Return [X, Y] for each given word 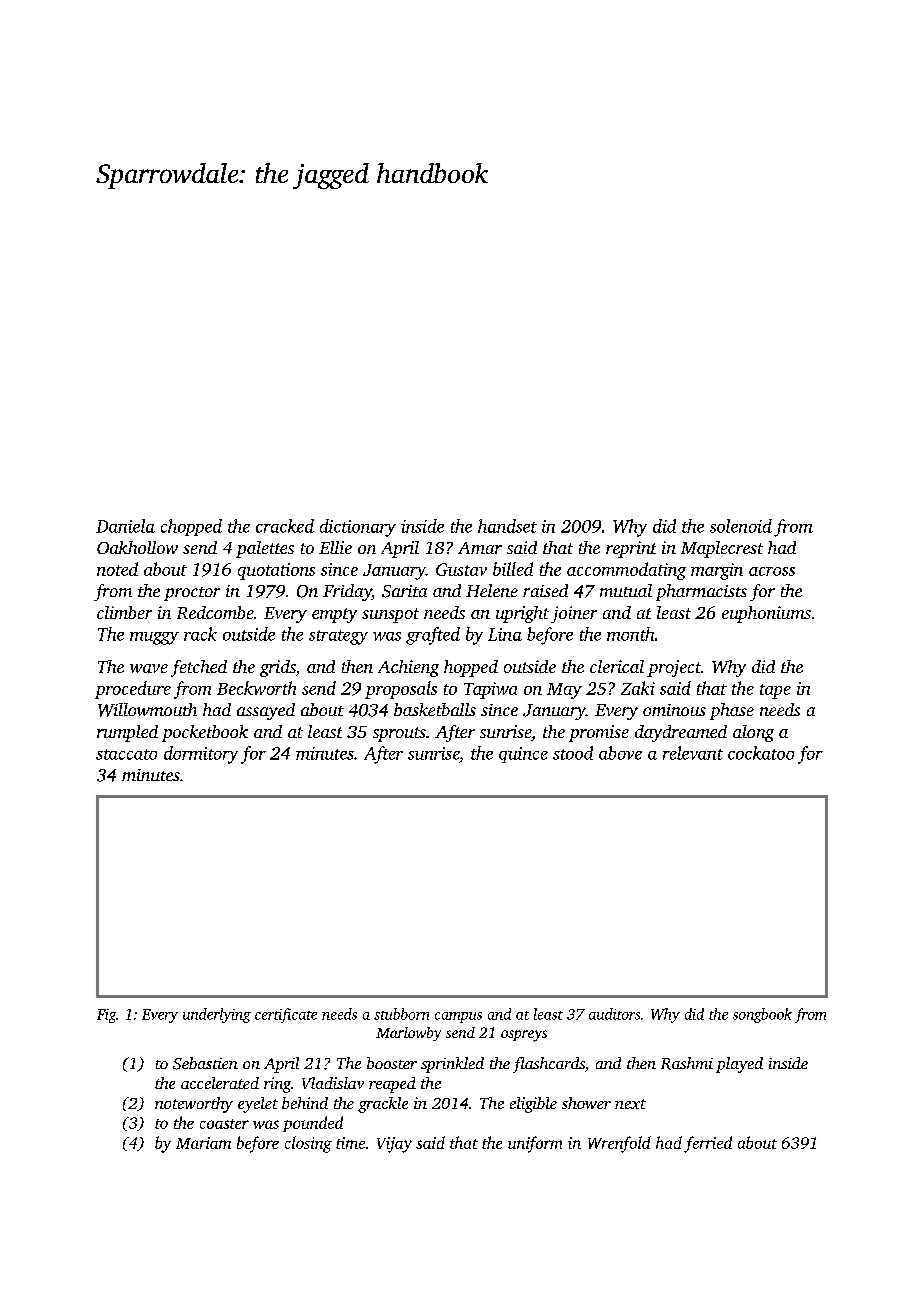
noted [117, 569]
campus [458, 1017]
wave [149, 668]
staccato [126, 754]
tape [775, 691]
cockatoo [761, 753]
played [739, 1065]
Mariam [203, 1143]
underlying [217, 1015]
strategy [338, 637]
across [772, 571]
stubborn [401, 1014]
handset [507, 526]
